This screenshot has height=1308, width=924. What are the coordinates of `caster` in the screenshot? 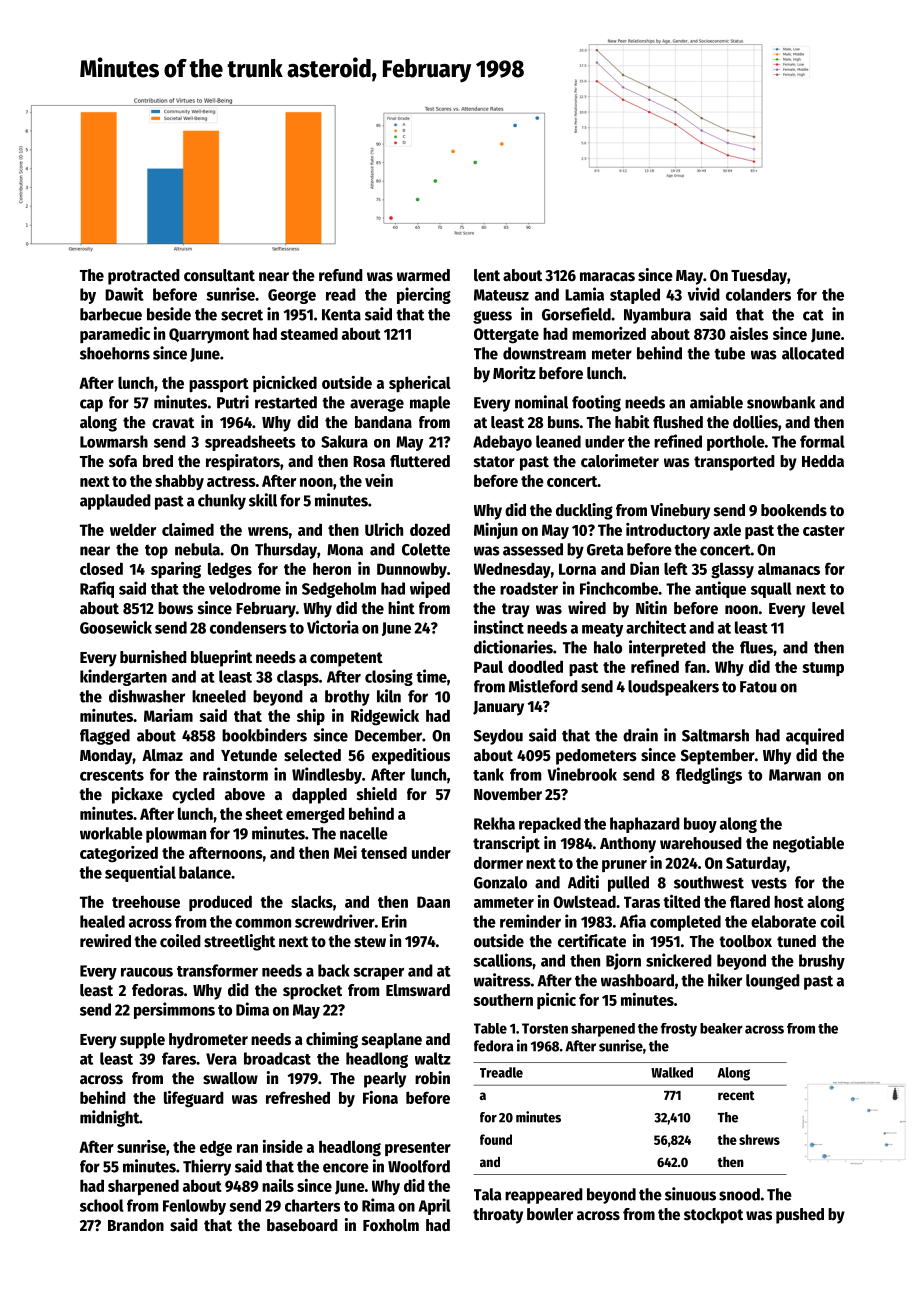 It's located at (824, 530).
